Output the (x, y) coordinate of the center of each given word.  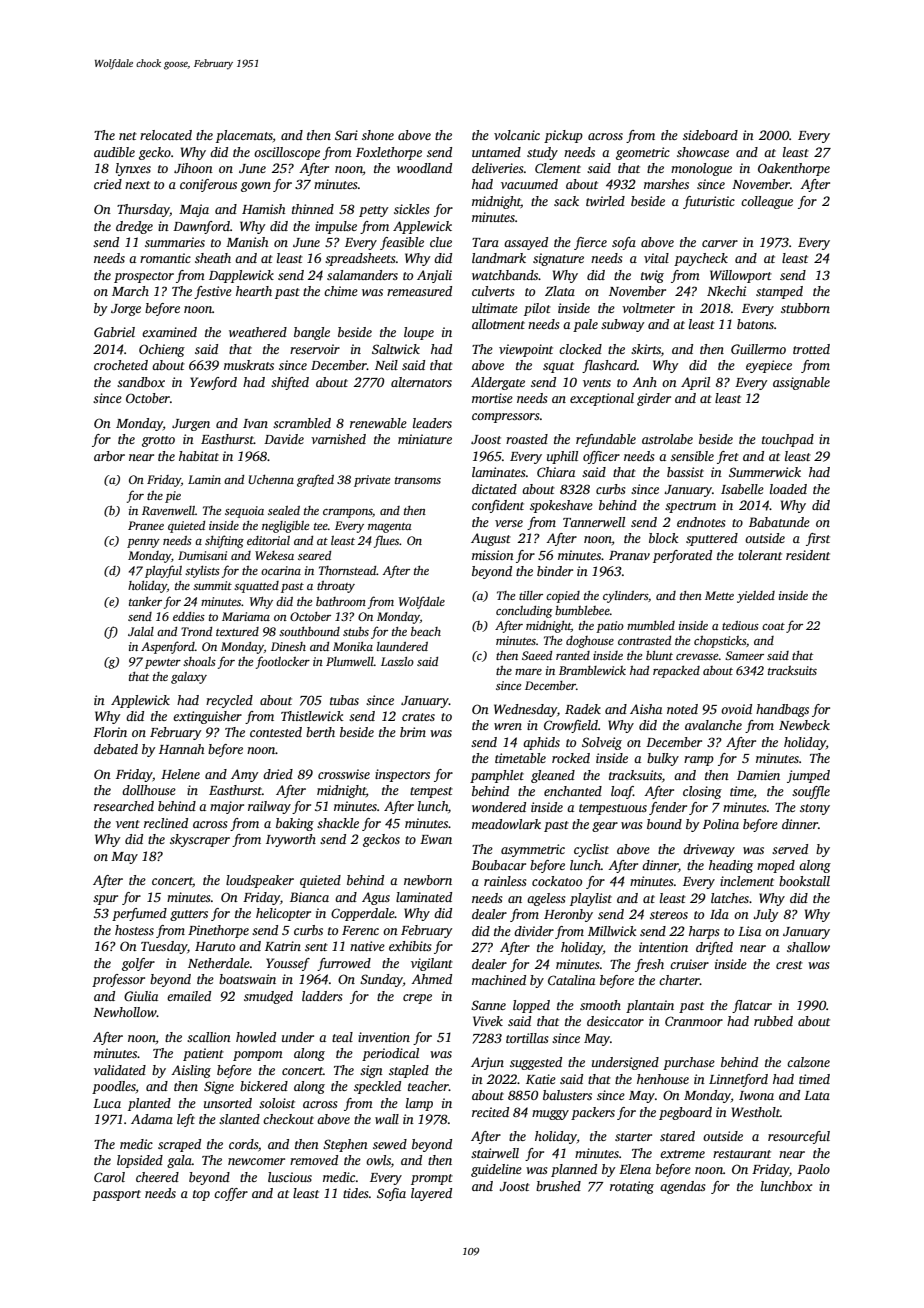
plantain (650, 1006)
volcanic (517, 135)
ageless (546, 899)
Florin (110, 732)
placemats (244, 136)
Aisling (191, 1071)
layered (431, 1194)
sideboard (710, 135)
